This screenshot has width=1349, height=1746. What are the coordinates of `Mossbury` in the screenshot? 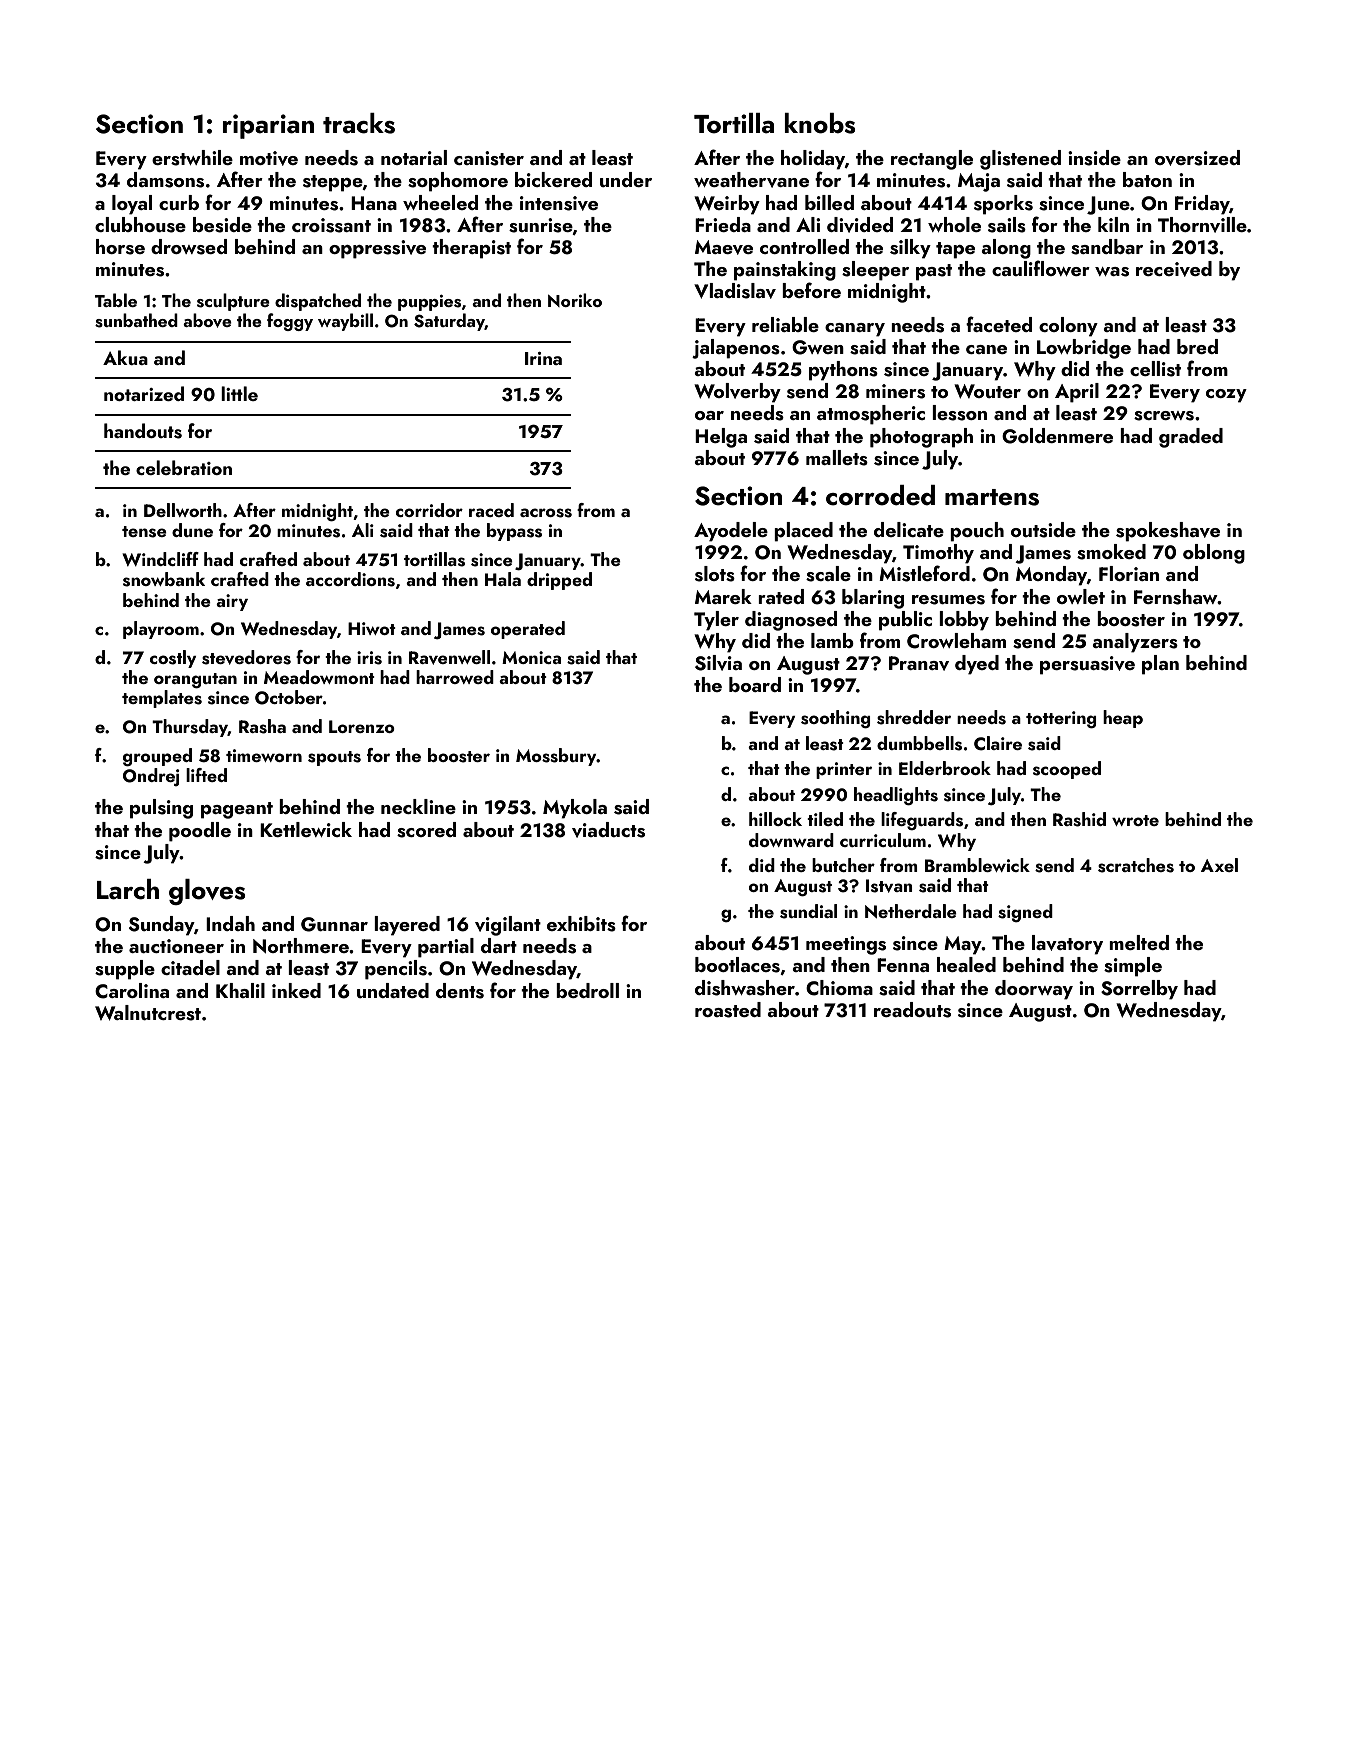 It's located at (556, 757).
